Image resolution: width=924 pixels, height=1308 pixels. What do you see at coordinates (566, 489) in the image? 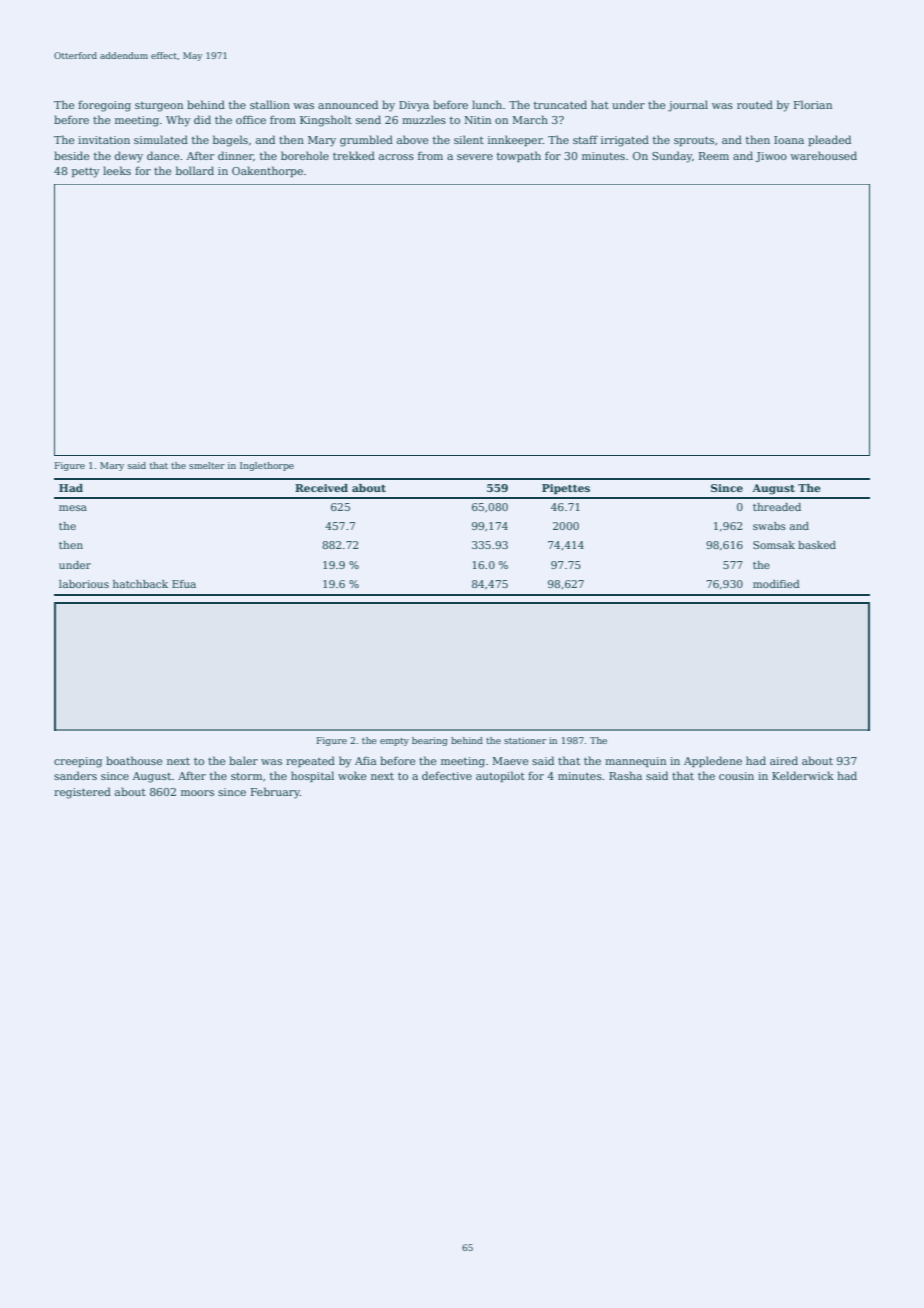
I see `Pipettes` at bounding box center [566, 489].
